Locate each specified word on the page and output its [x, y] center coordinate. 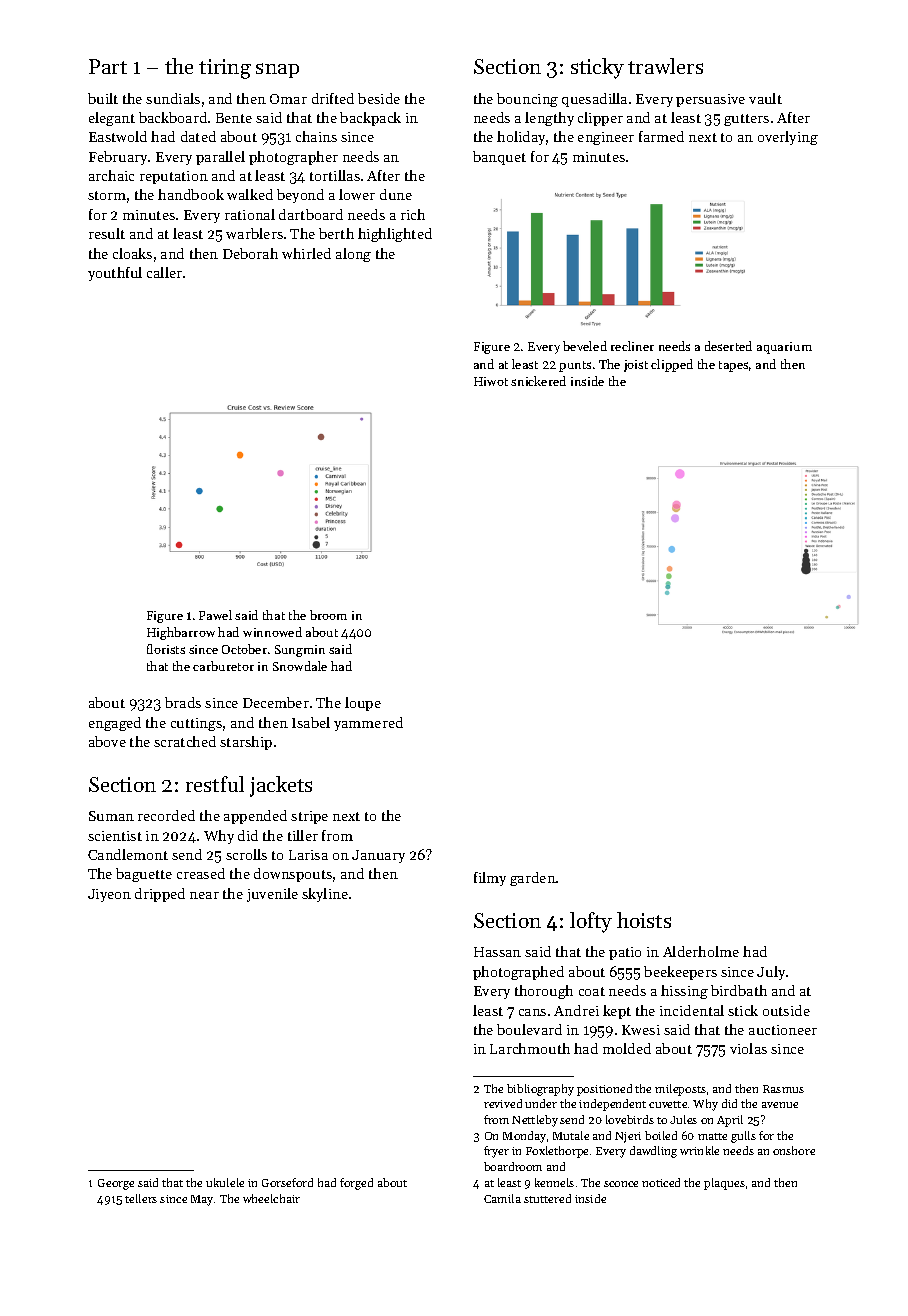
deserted [728, 346]
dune [396, 194]
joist [636, 366]
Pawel [215, 615]
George [116, 1184]
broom [328, 615]
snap [277, 70]
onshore [794, 1150]
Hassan [497, 952]
